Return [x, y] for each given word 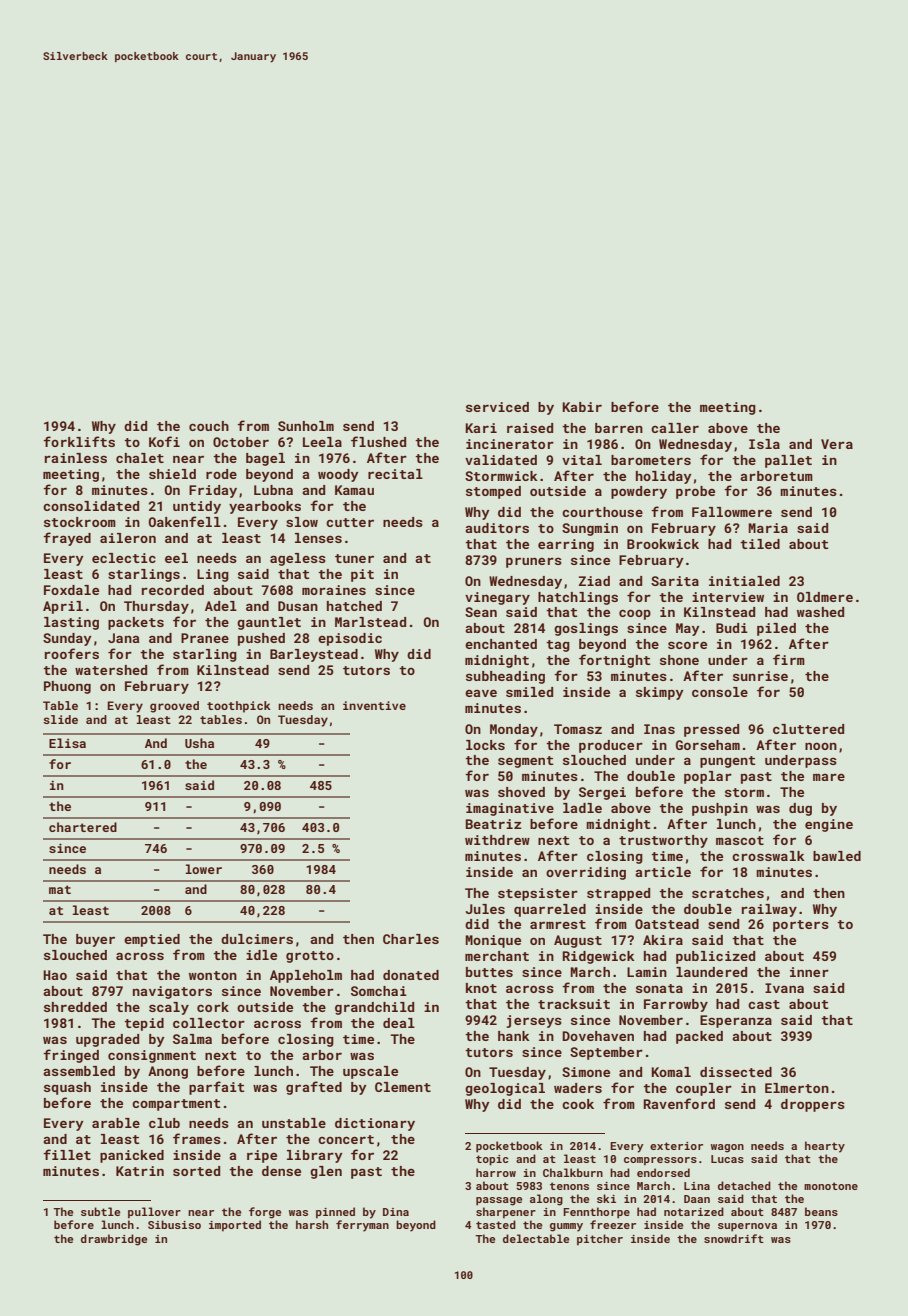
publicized [715, 957]
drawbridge [114, 1240]
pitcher [600, 1240]
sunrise [760, 676]
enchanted [501, 644]
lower [204, 869]
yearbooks [265, 507]
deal [399, 1023]
